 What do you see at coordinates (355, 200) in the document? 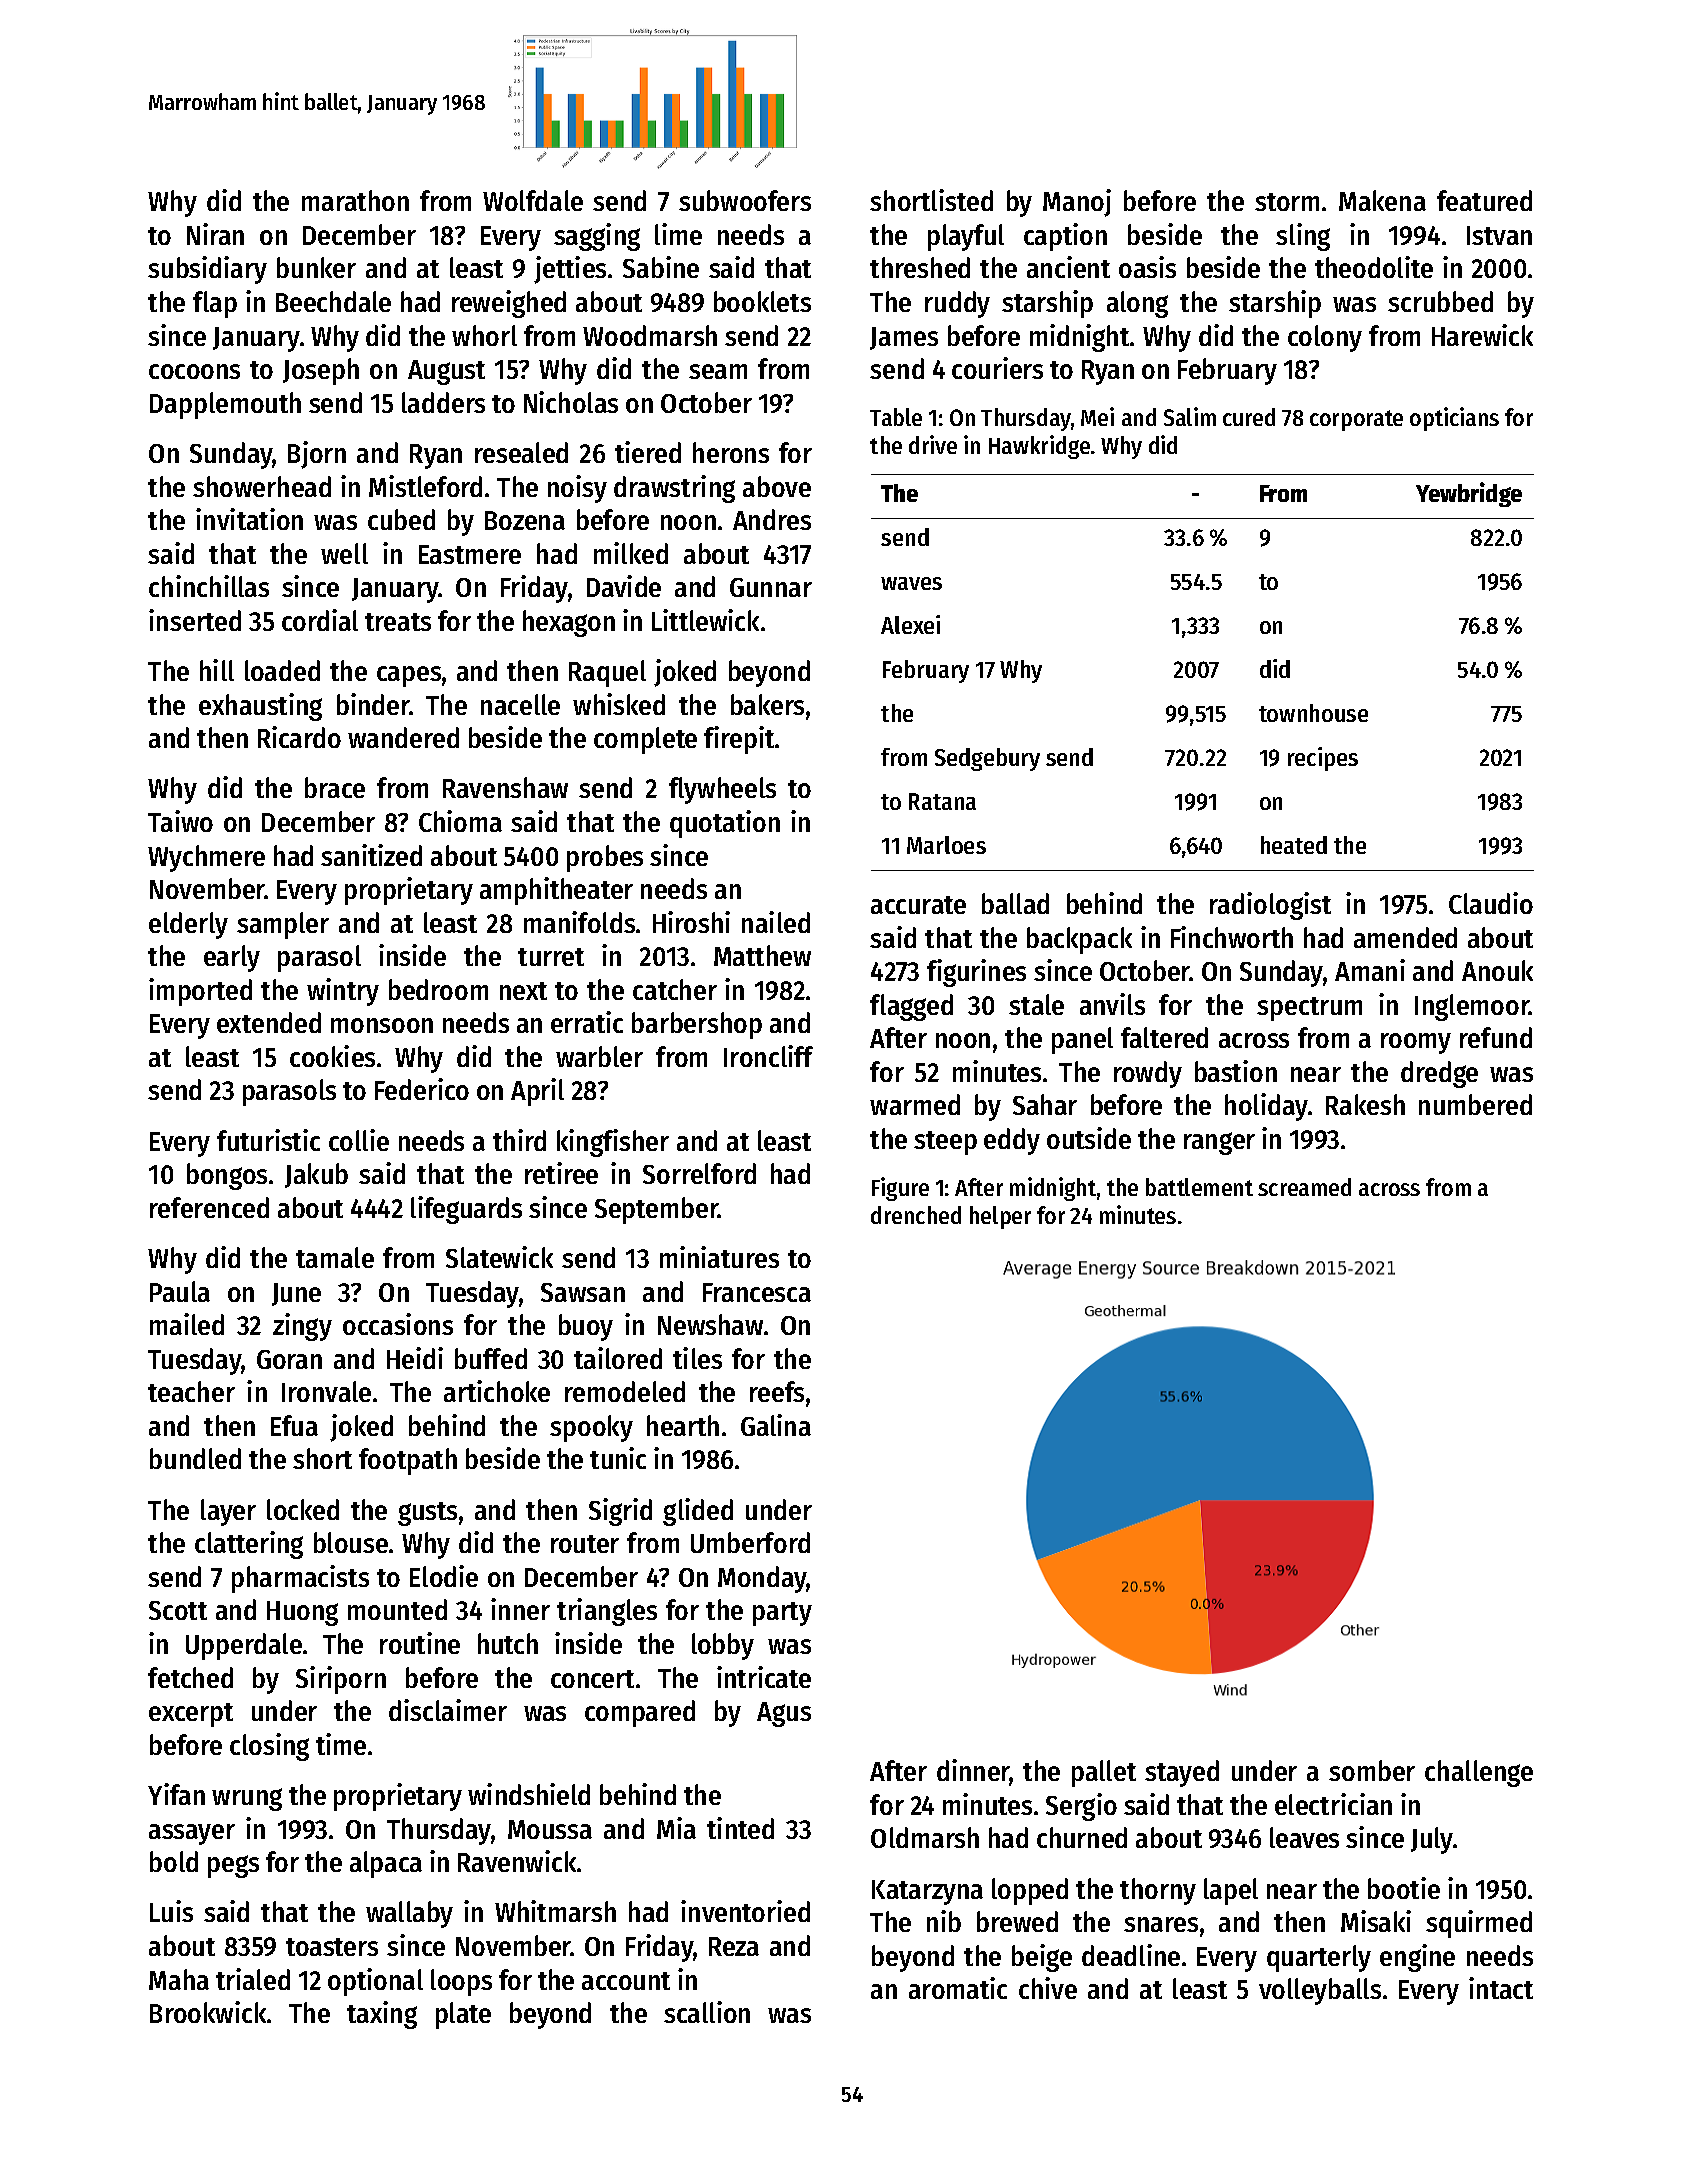
I see `marathon` at bounding box center [355, 200].
